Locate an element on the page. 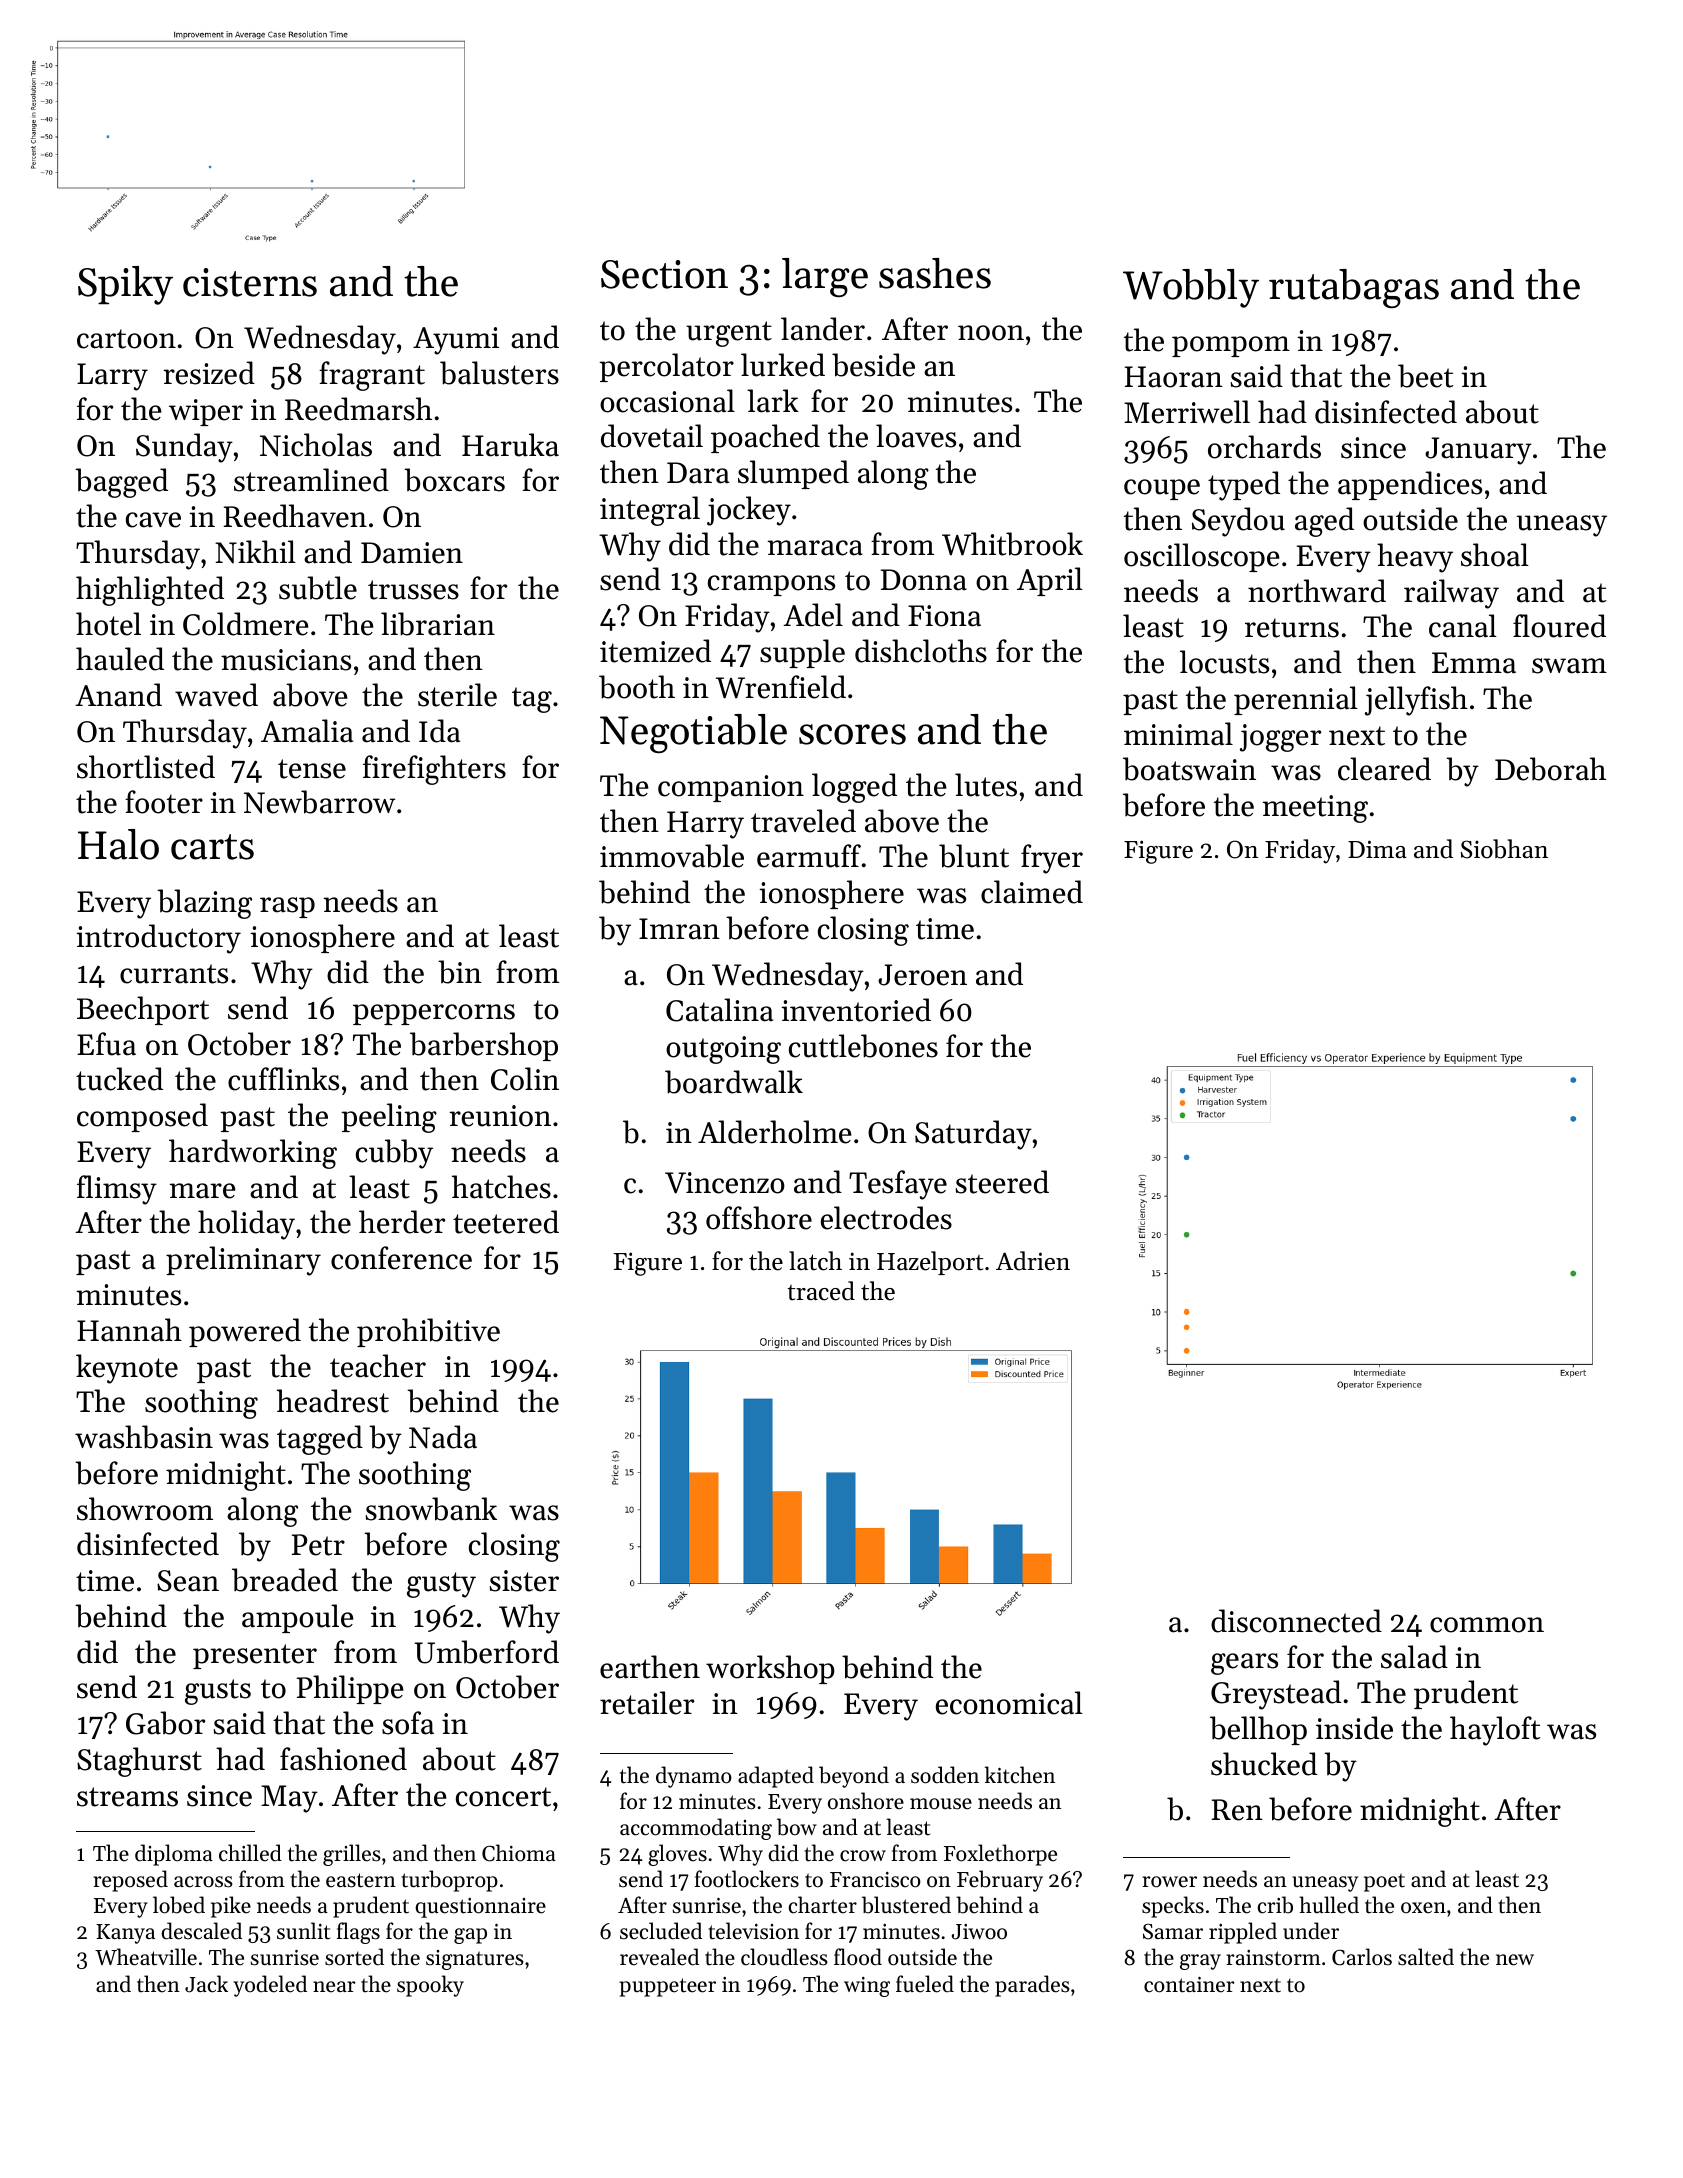 The image size is (1683, 2178). mare is located at coordinates (203, 1191).
